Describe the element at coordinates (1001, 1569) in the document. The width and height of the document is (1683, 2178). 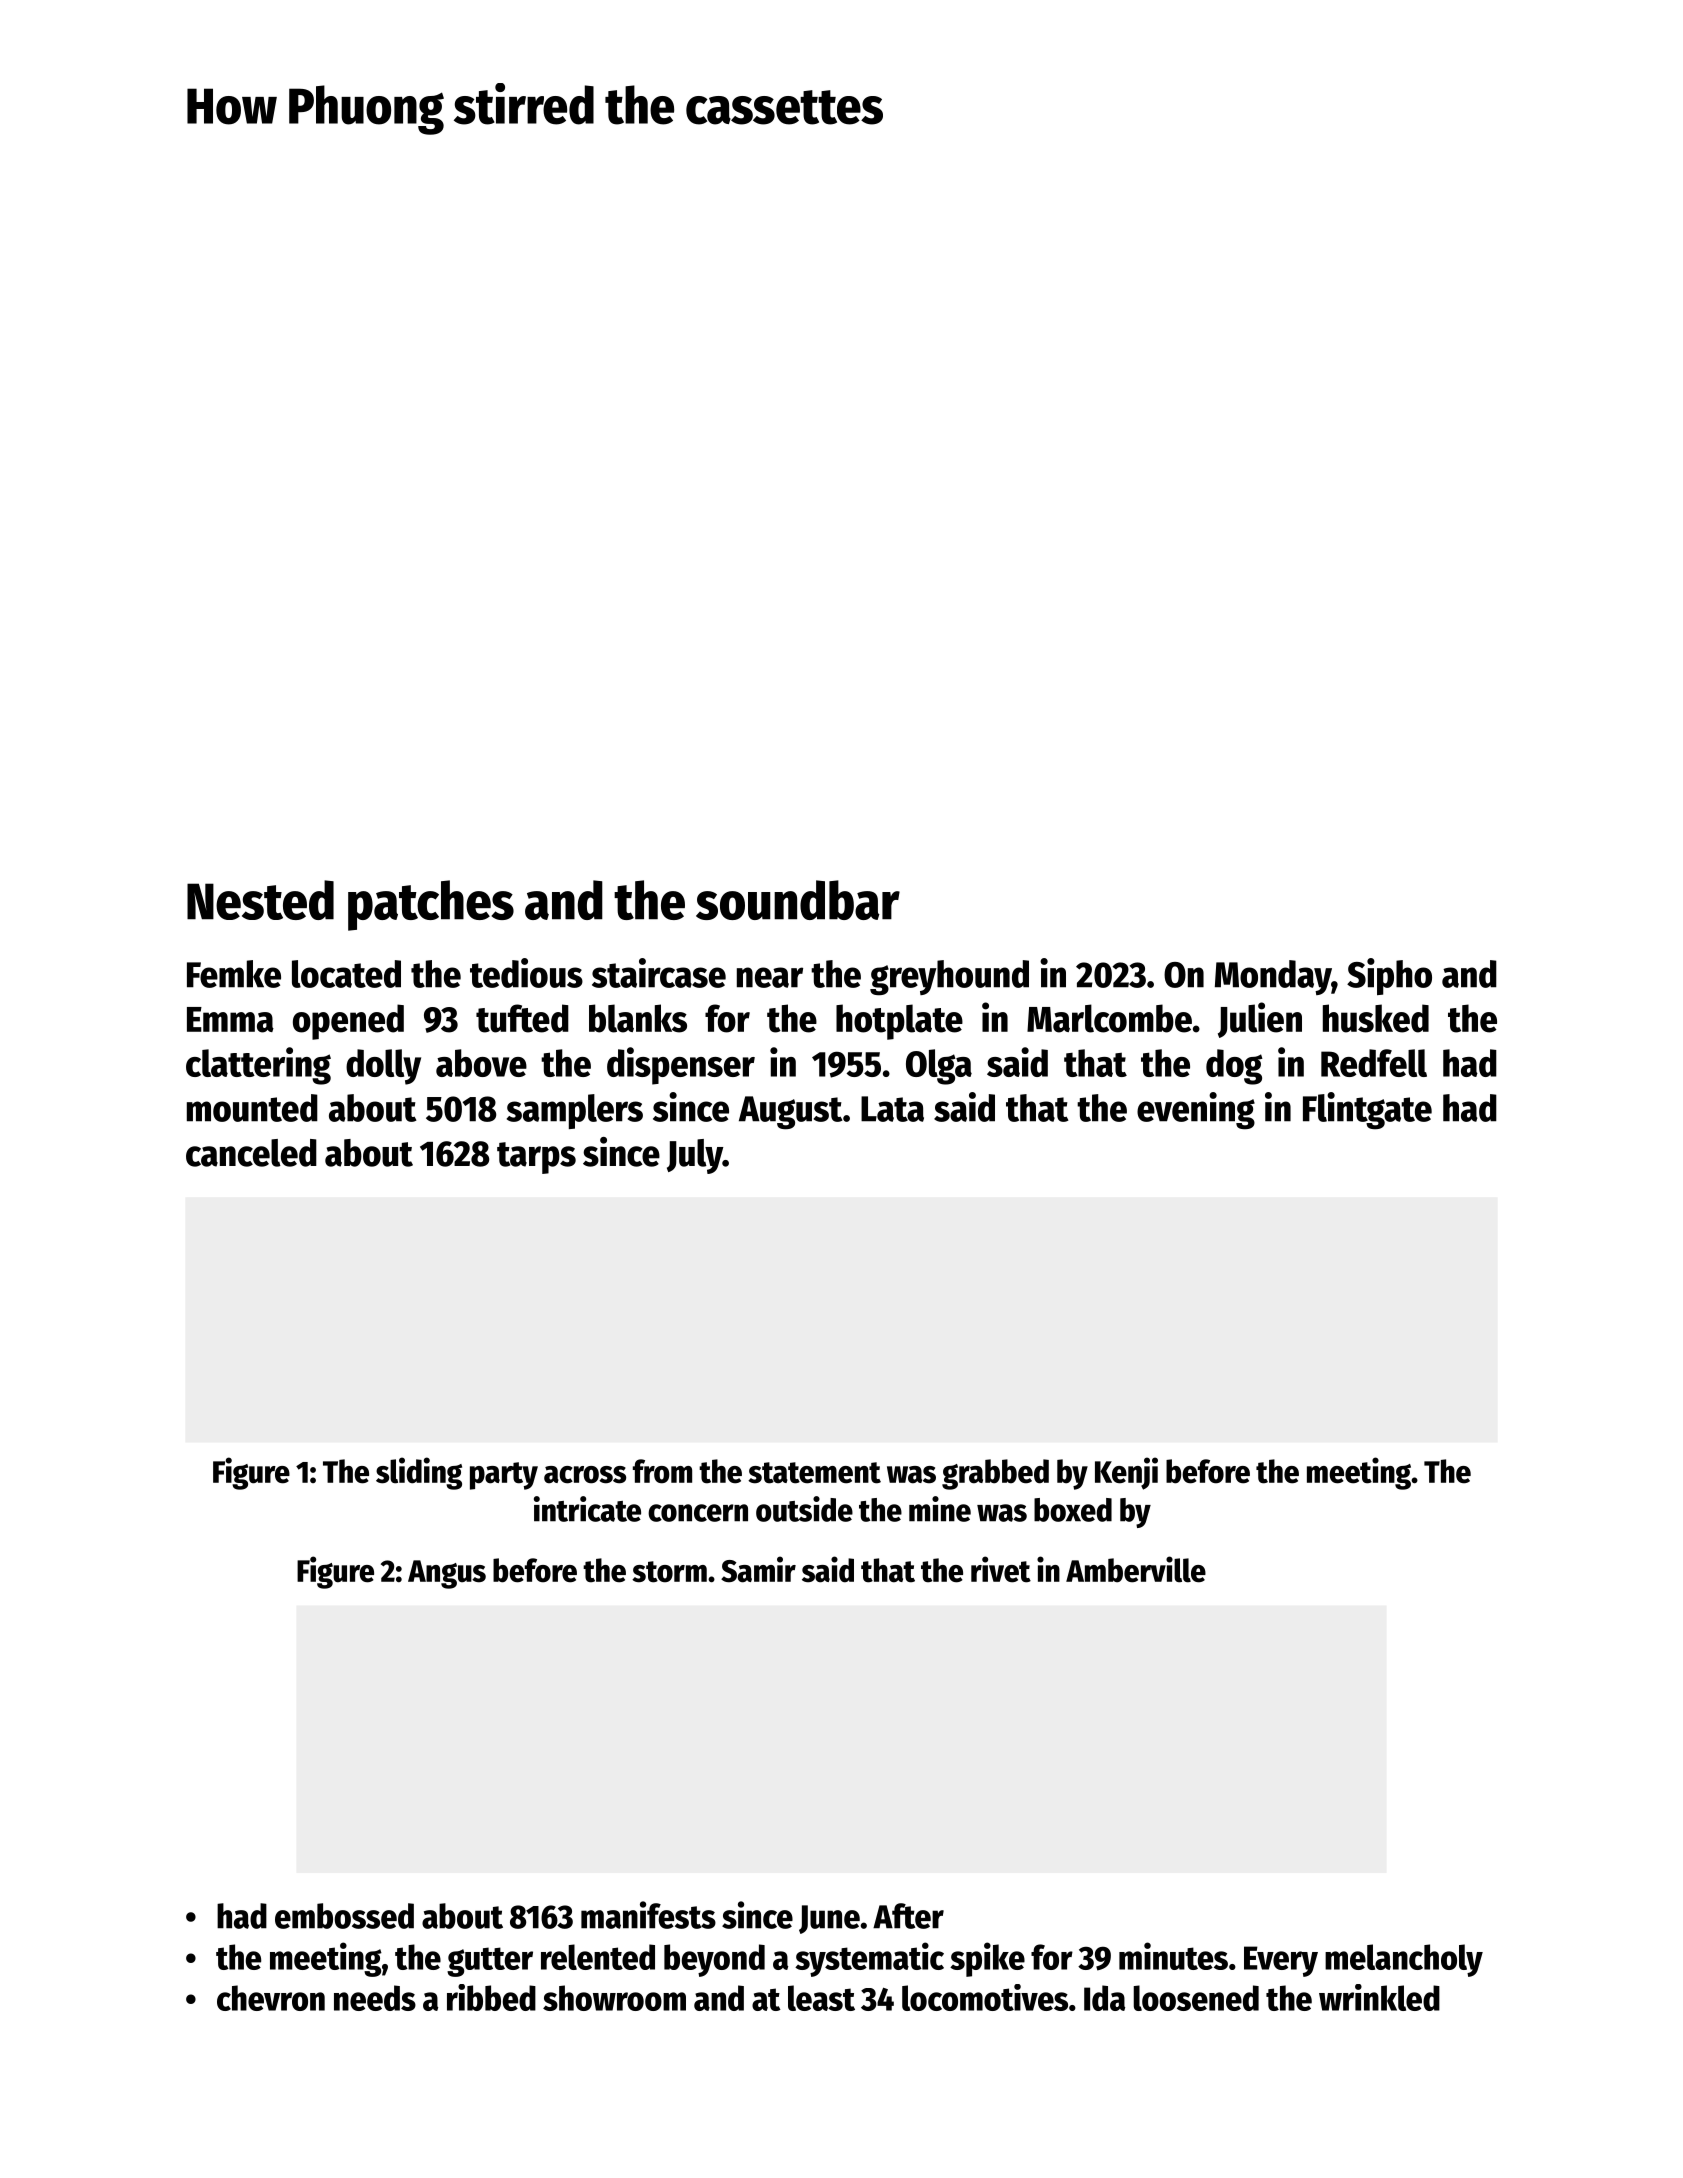
I see `rivet` at that location.
